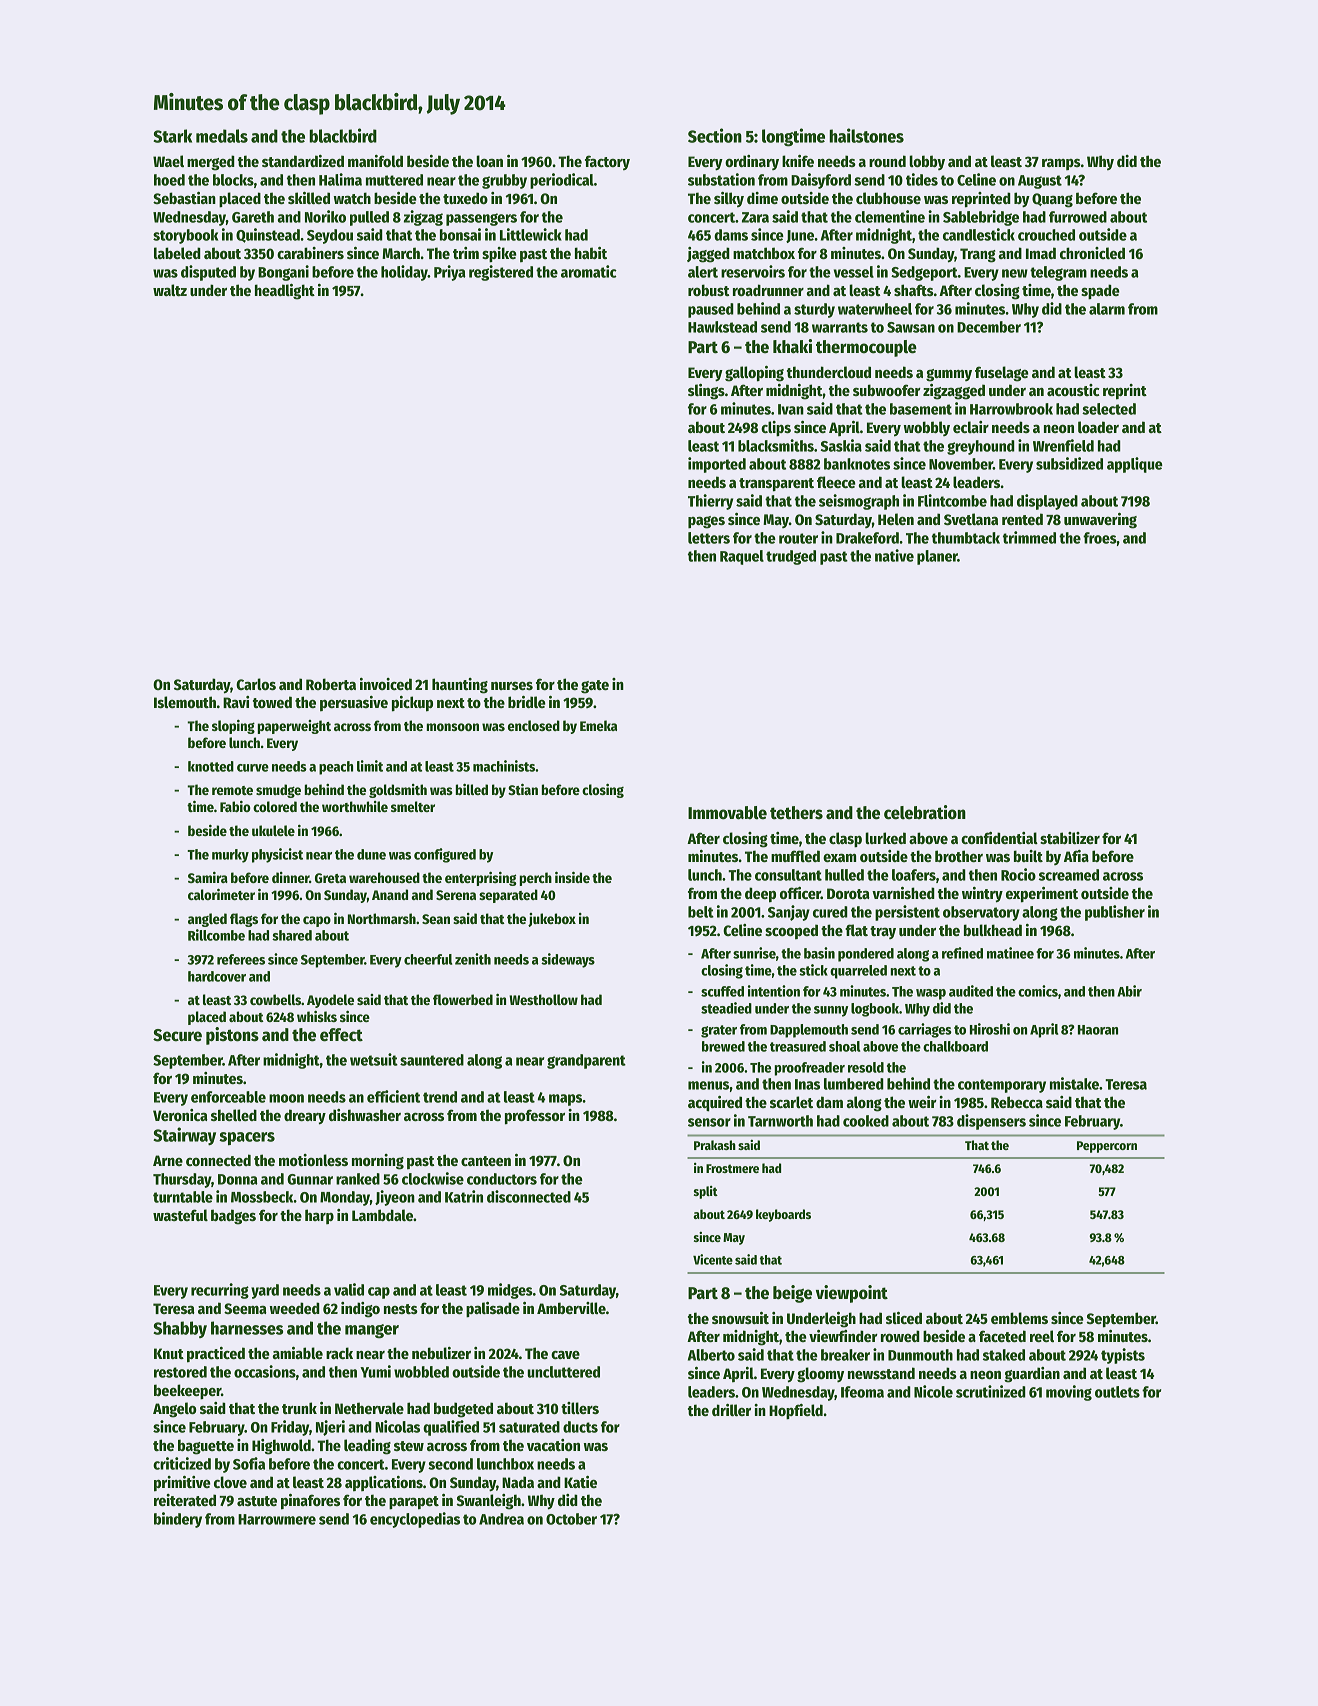  Describe the element at coordinates (404, 273) in the screenshot. I see `holiday` at that location.
